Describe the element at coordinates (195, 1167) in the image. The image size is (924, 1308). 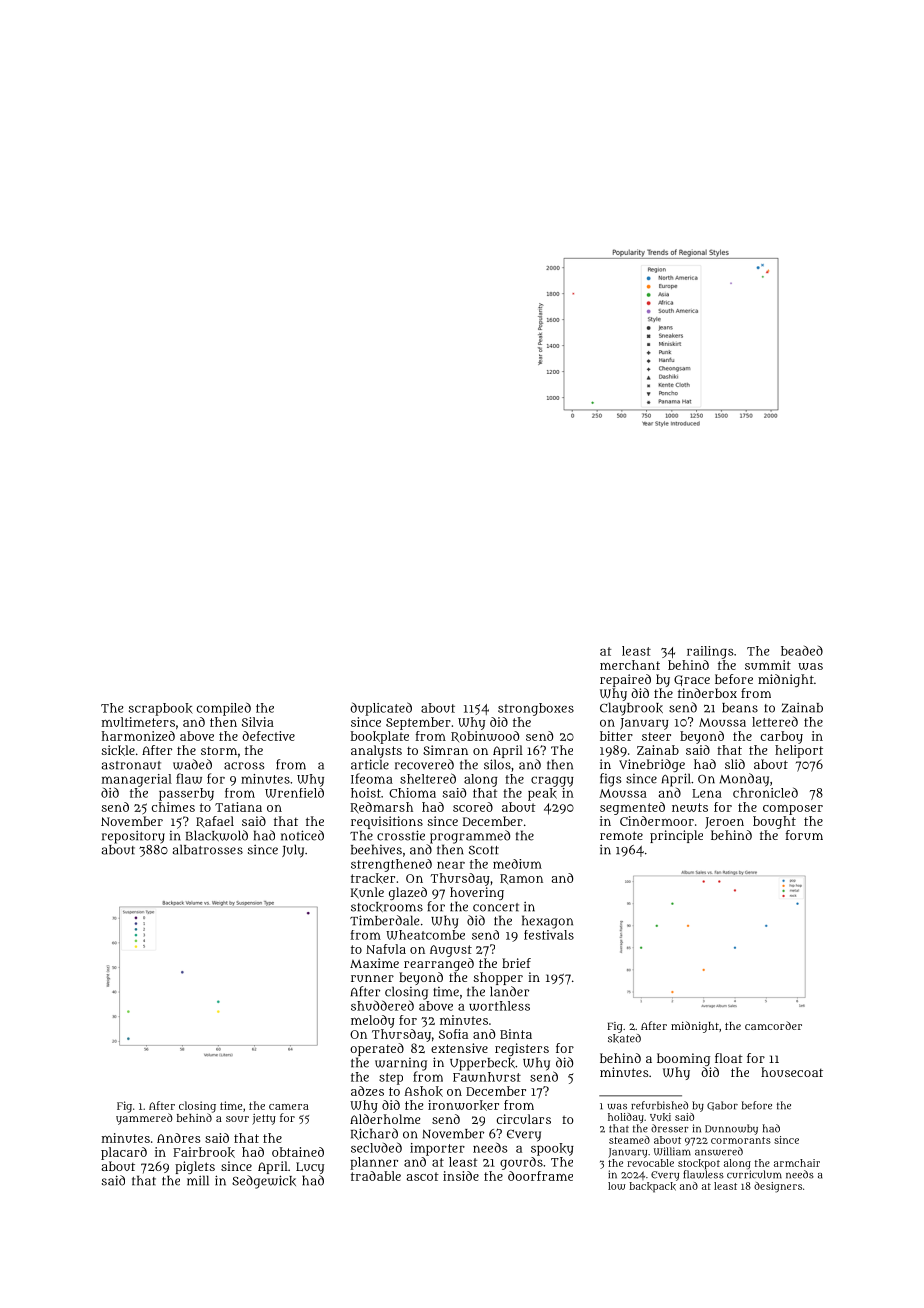
I see `piglets` at that location.
